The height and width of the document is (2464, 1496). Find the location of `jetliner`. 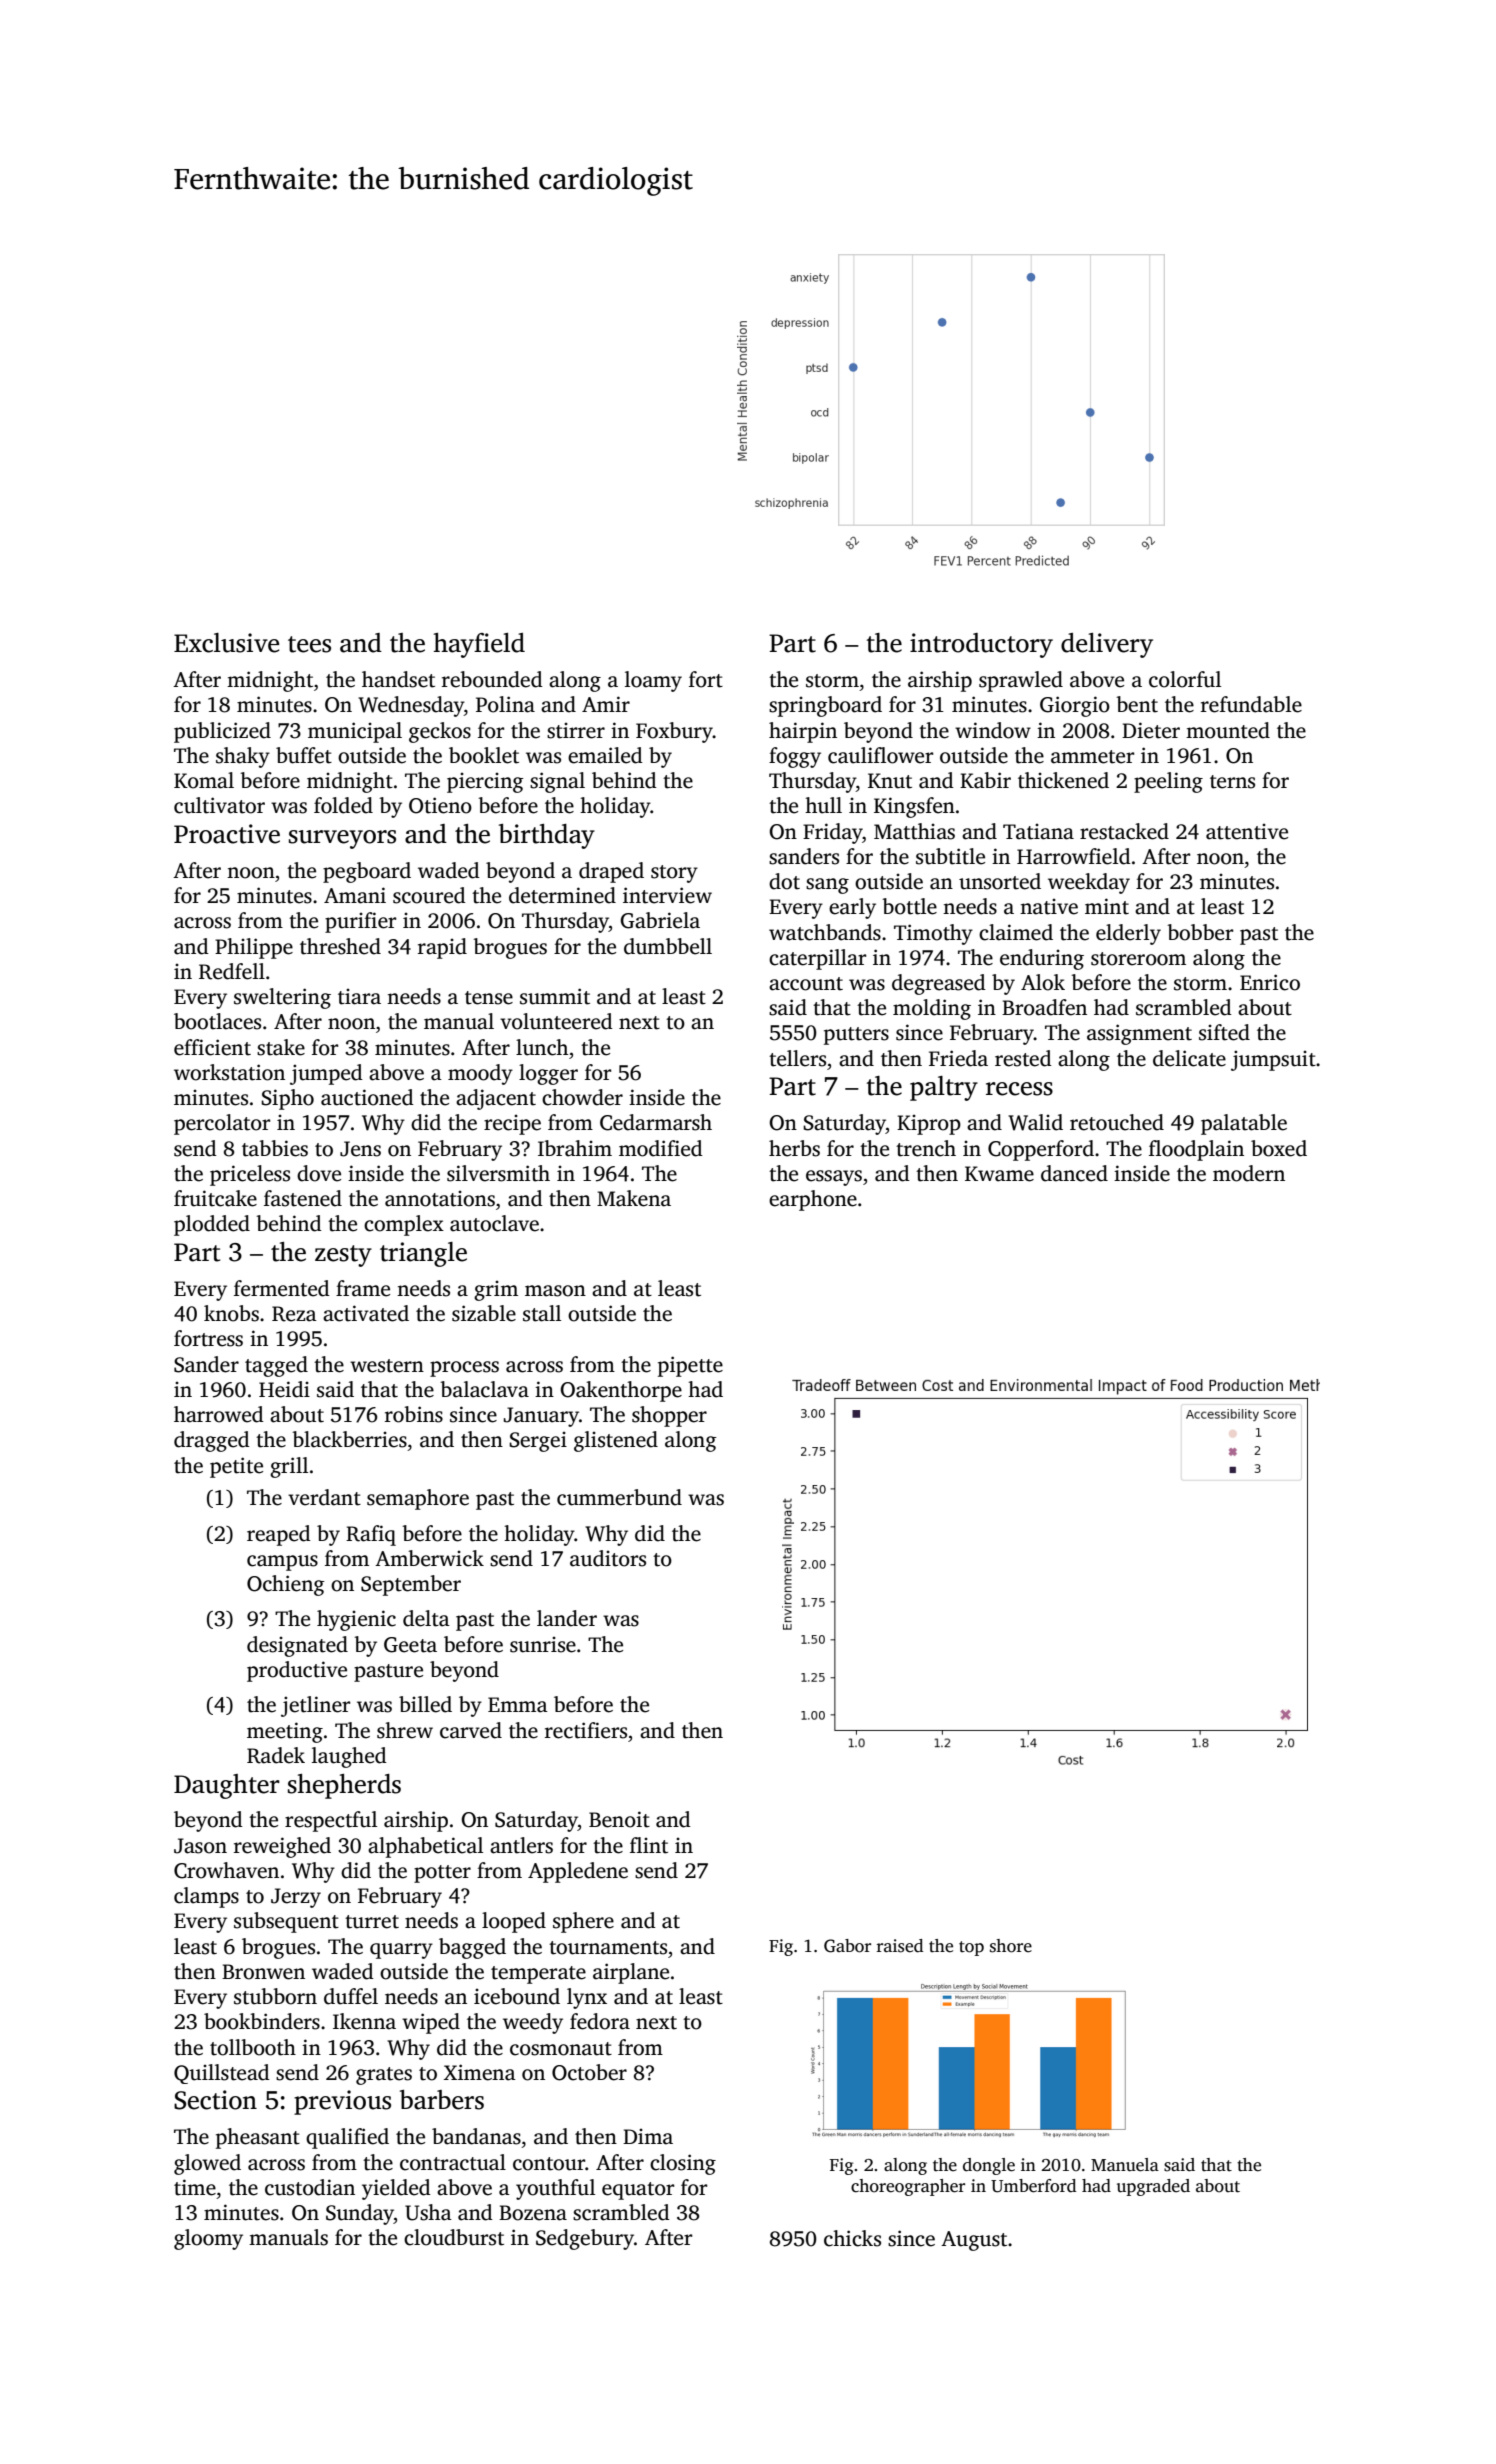

jetliner is located at coordinates (315, 1706).
